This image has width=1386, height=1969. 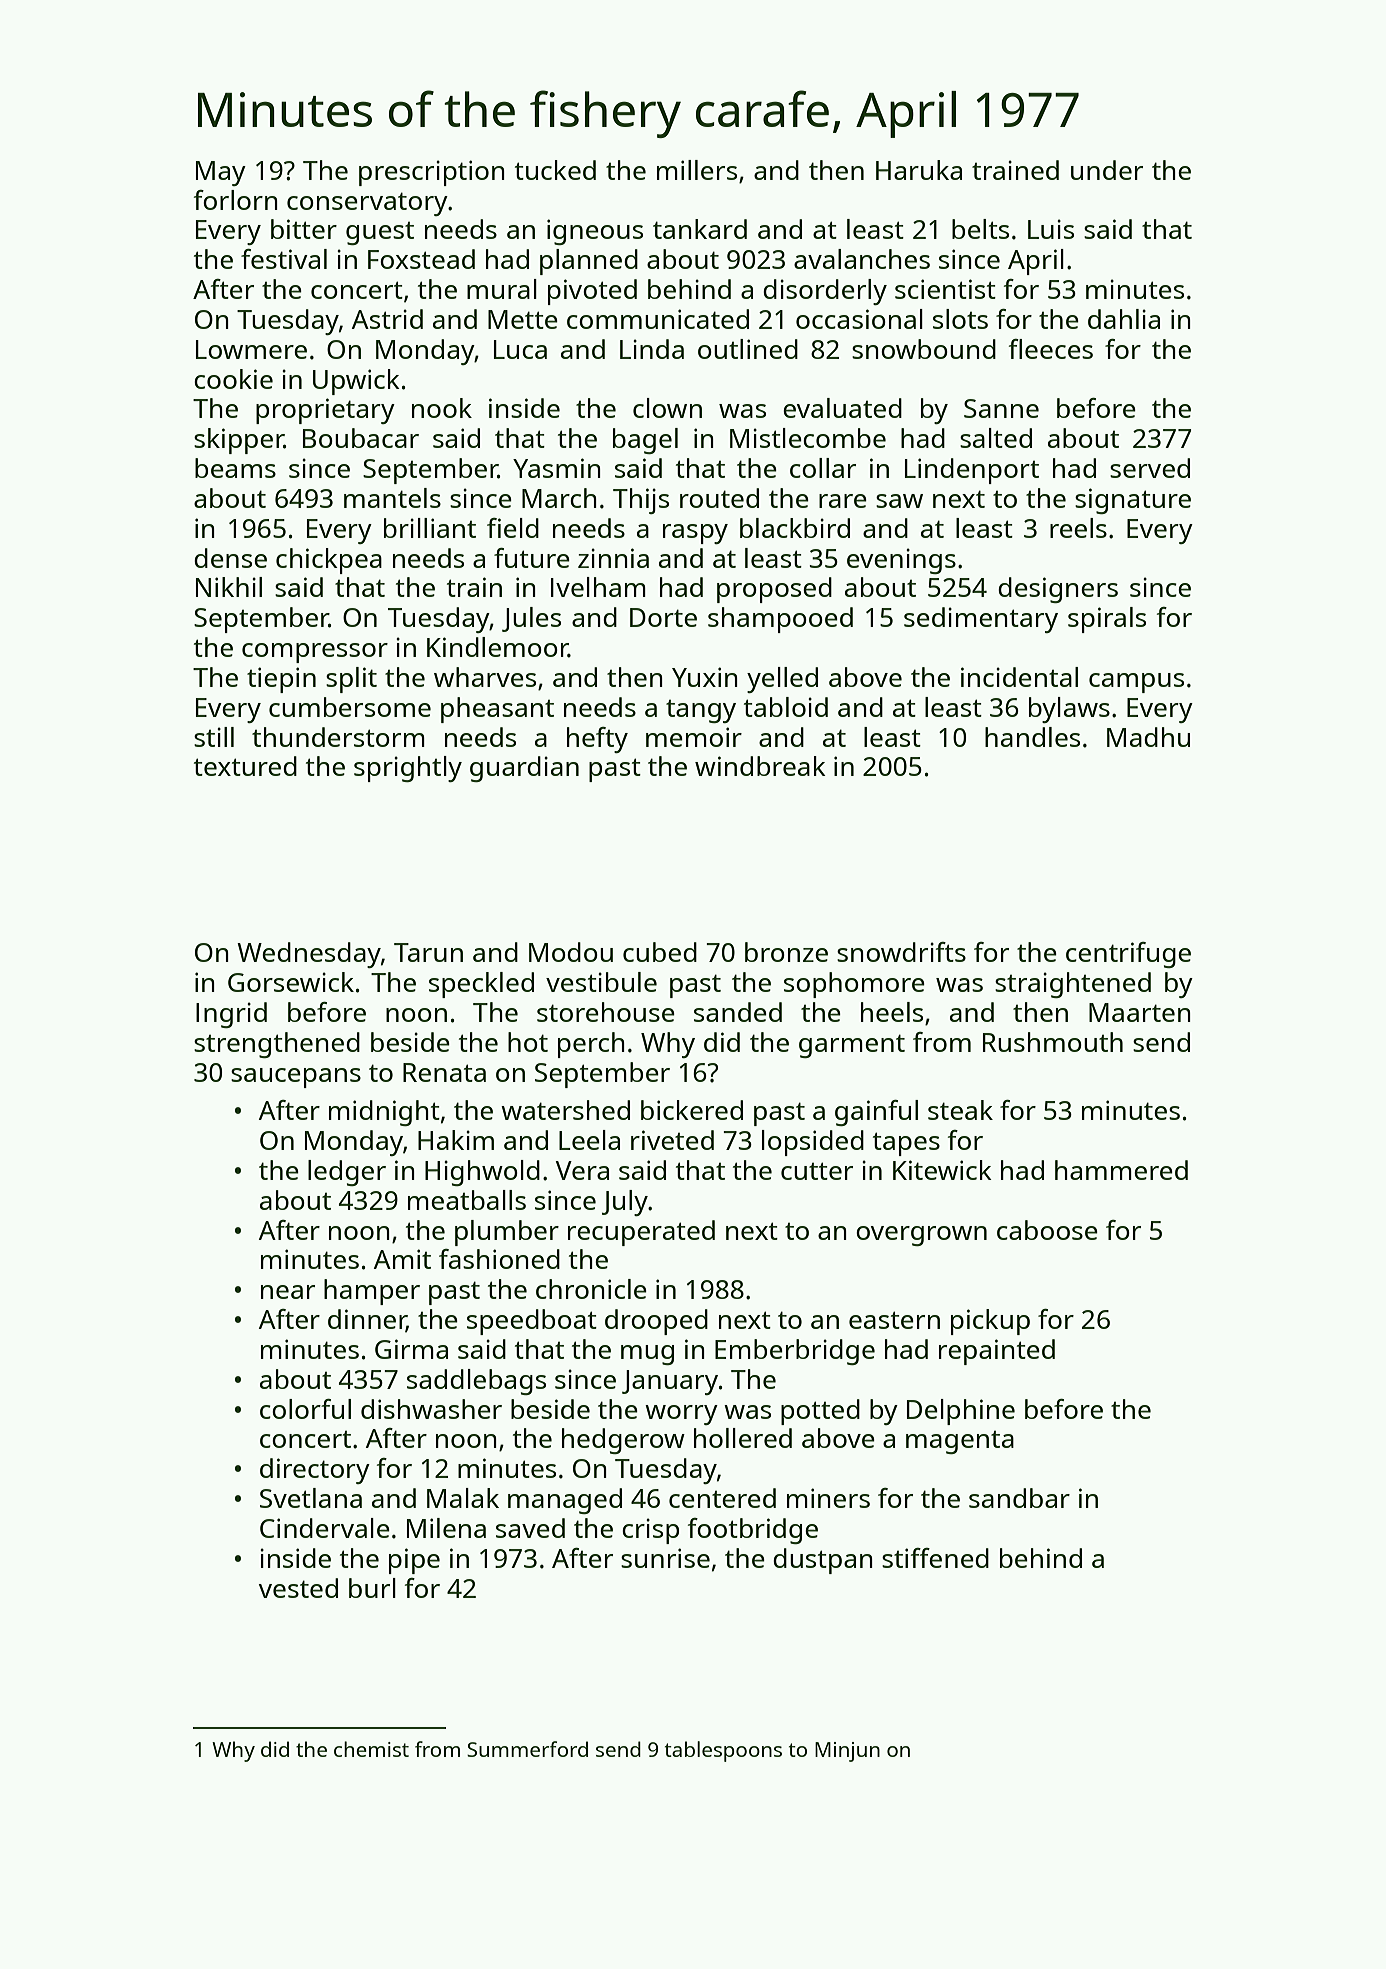 I want to click on saucepans, so click(x=296, y=1078).
